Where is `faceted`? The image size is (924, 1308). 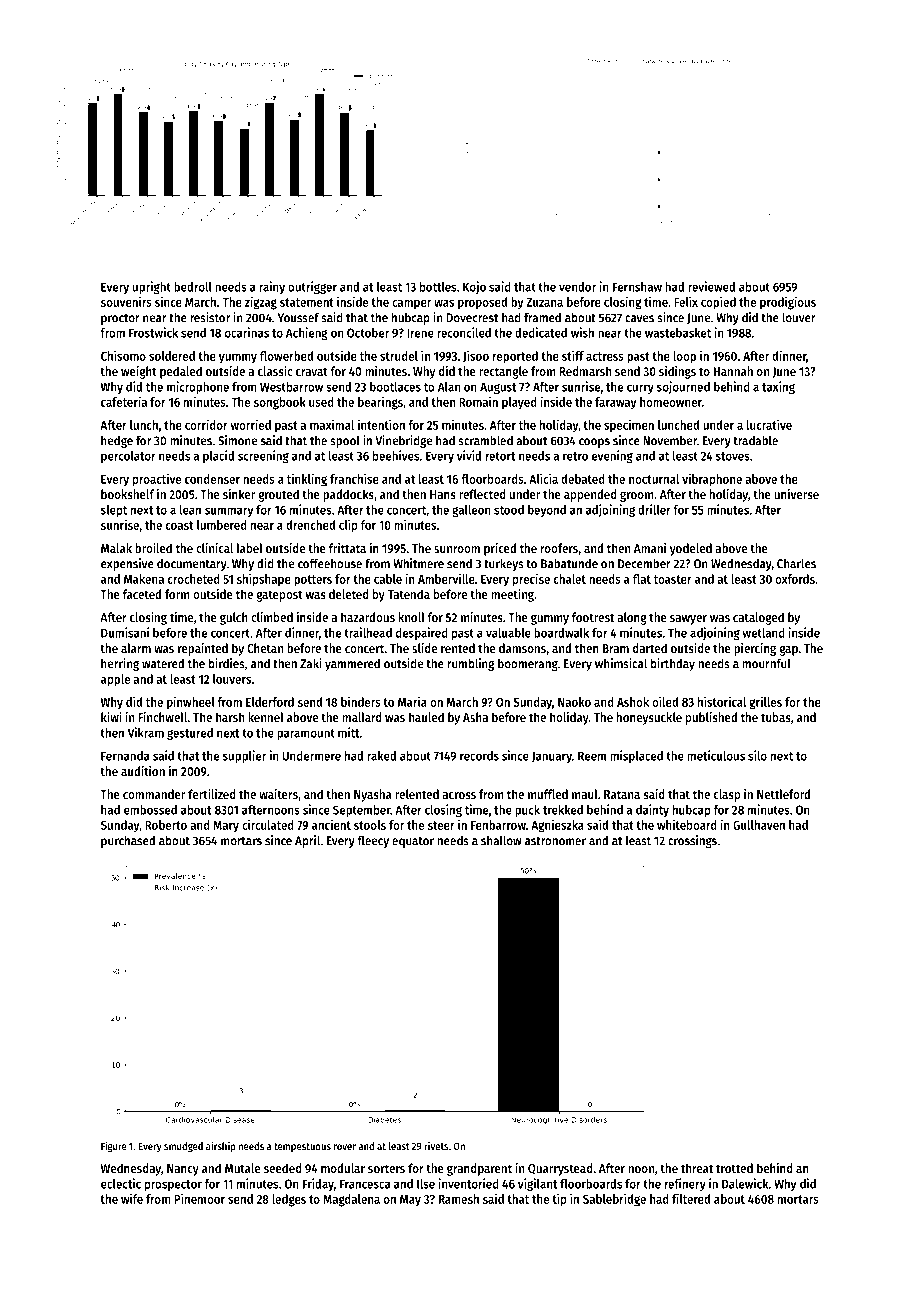 faceted is located at coordinates (142, 594).
